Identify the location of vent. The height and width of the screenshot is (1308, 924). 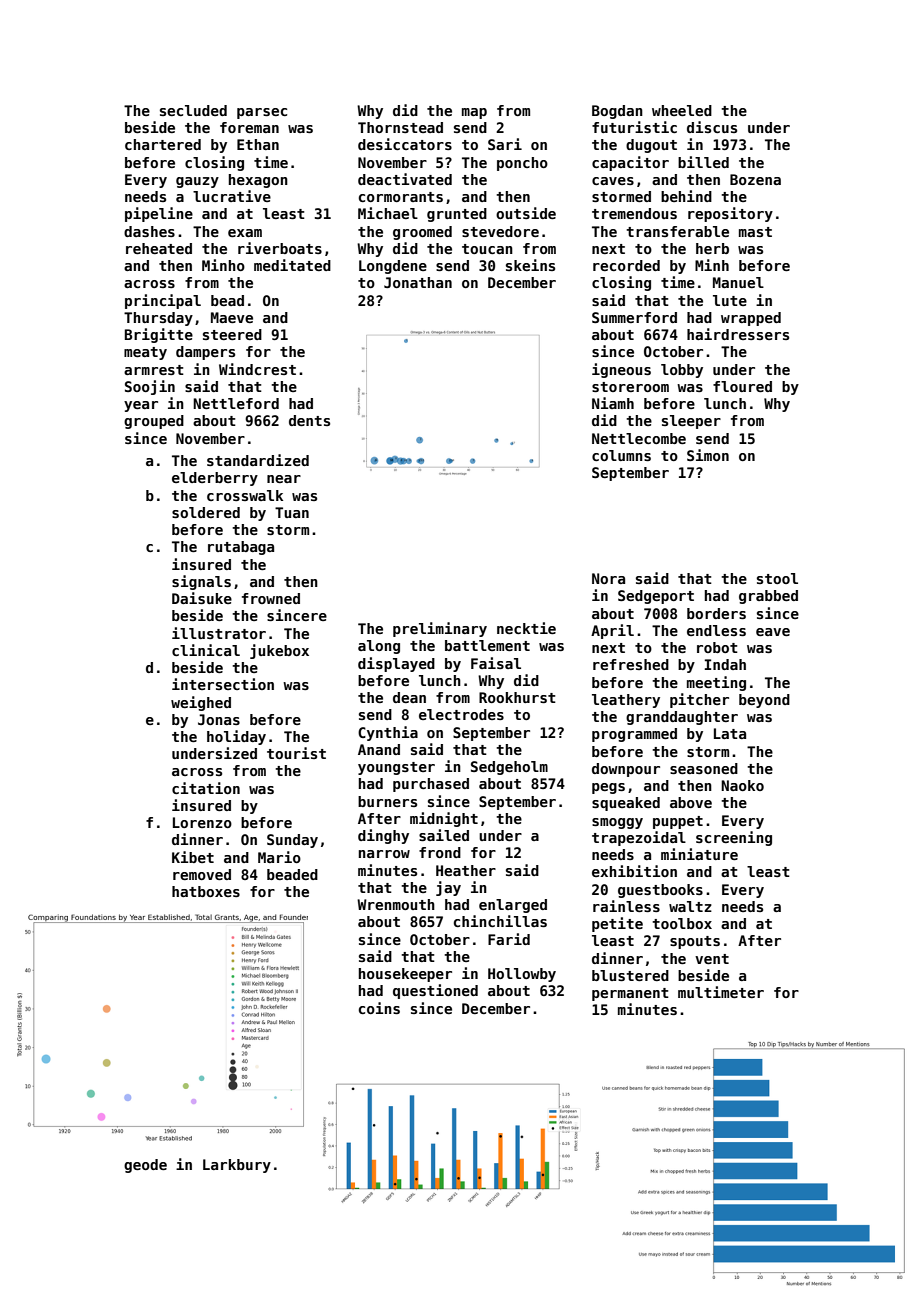
(712, 959).
